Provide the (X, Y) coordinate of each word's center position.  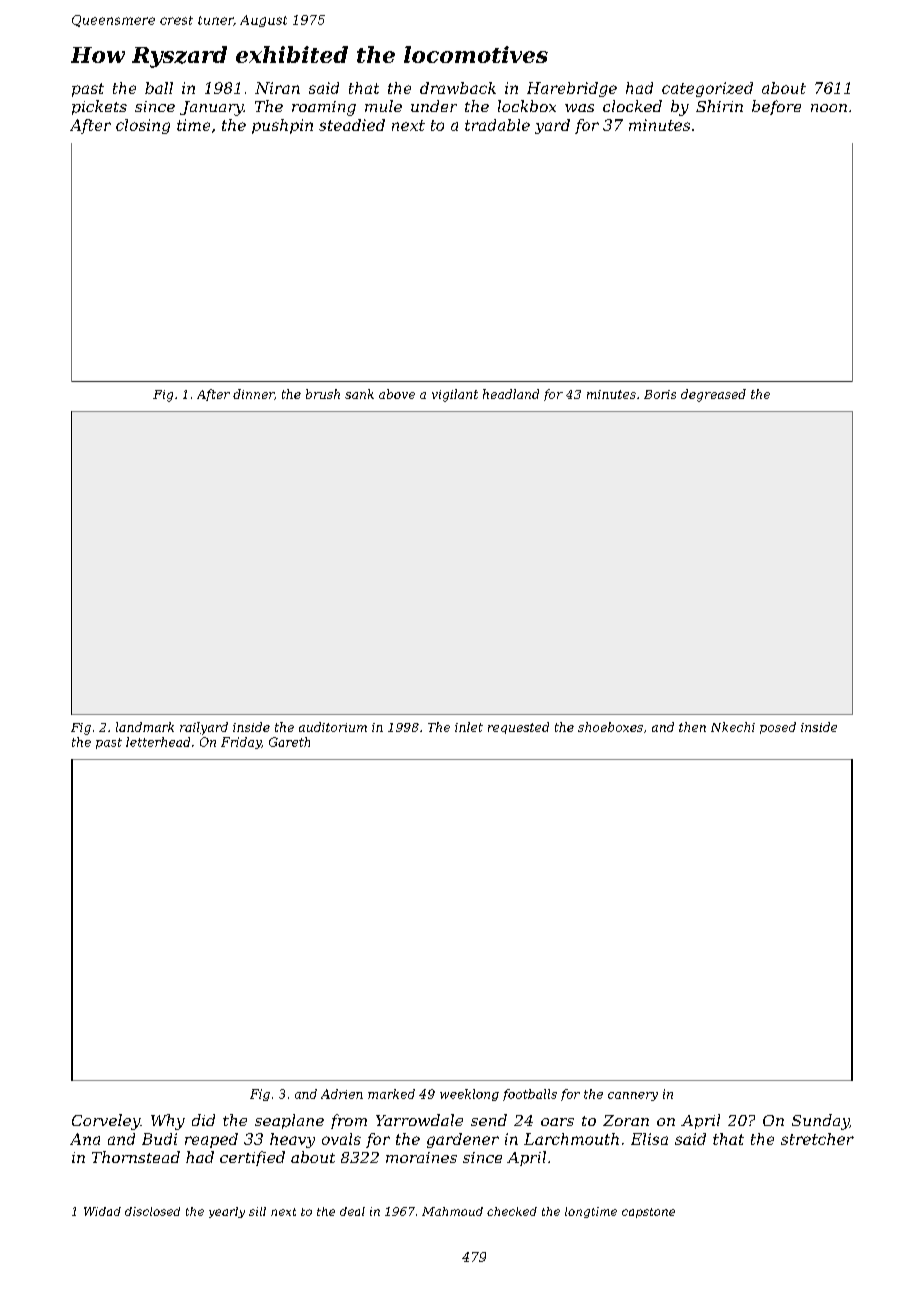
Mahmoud (452, 1211)
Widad (102, 1211)
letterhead (158, 742)
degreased (713, 395)
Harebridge (572, 89)
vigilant (455, 395)
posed (778, 728)
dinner (253, 394)
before (776, 107)
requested (518, 728)
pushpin (282, 126)
